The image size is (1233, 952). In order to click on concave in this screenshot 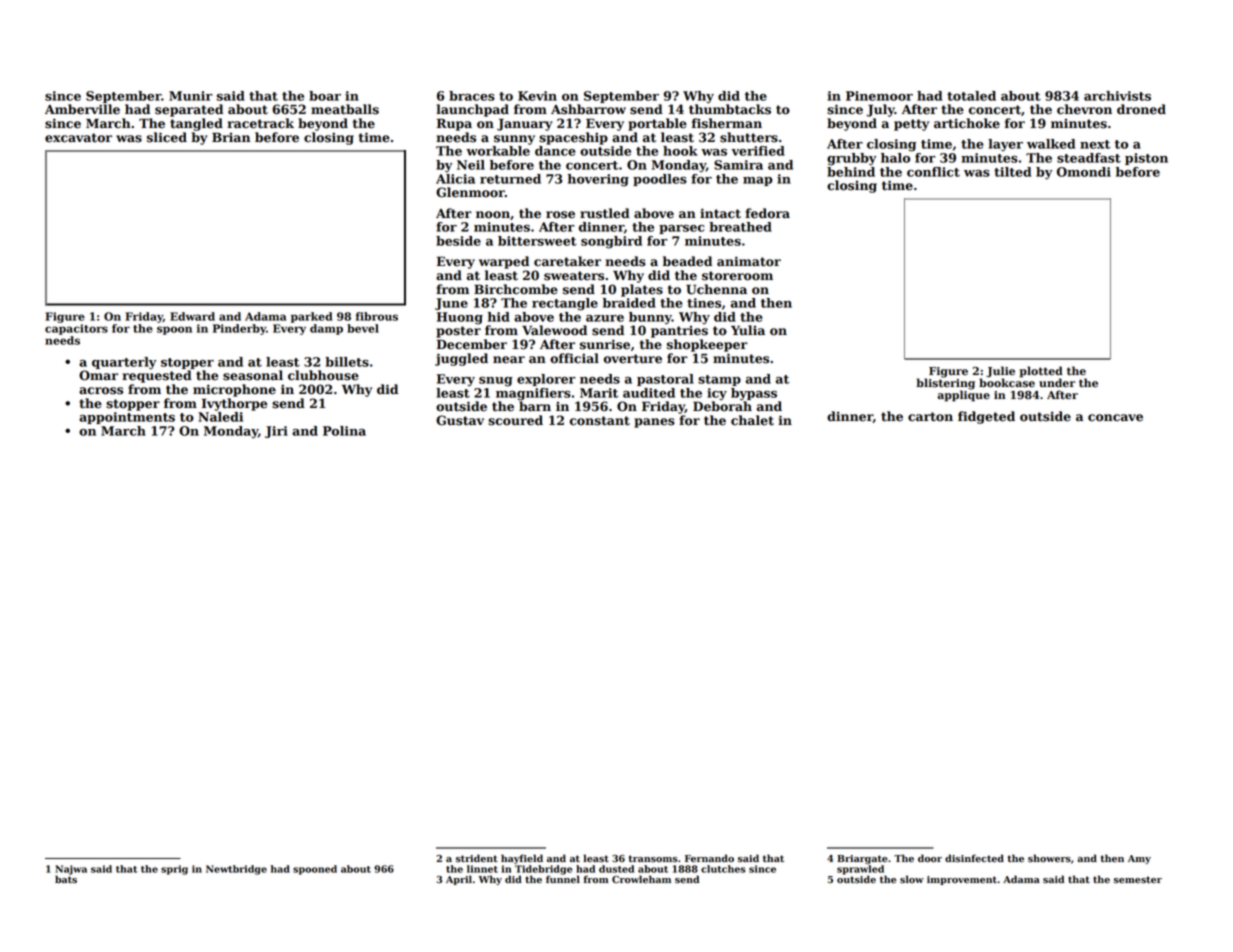, I will do `click(1115, 418)`.
